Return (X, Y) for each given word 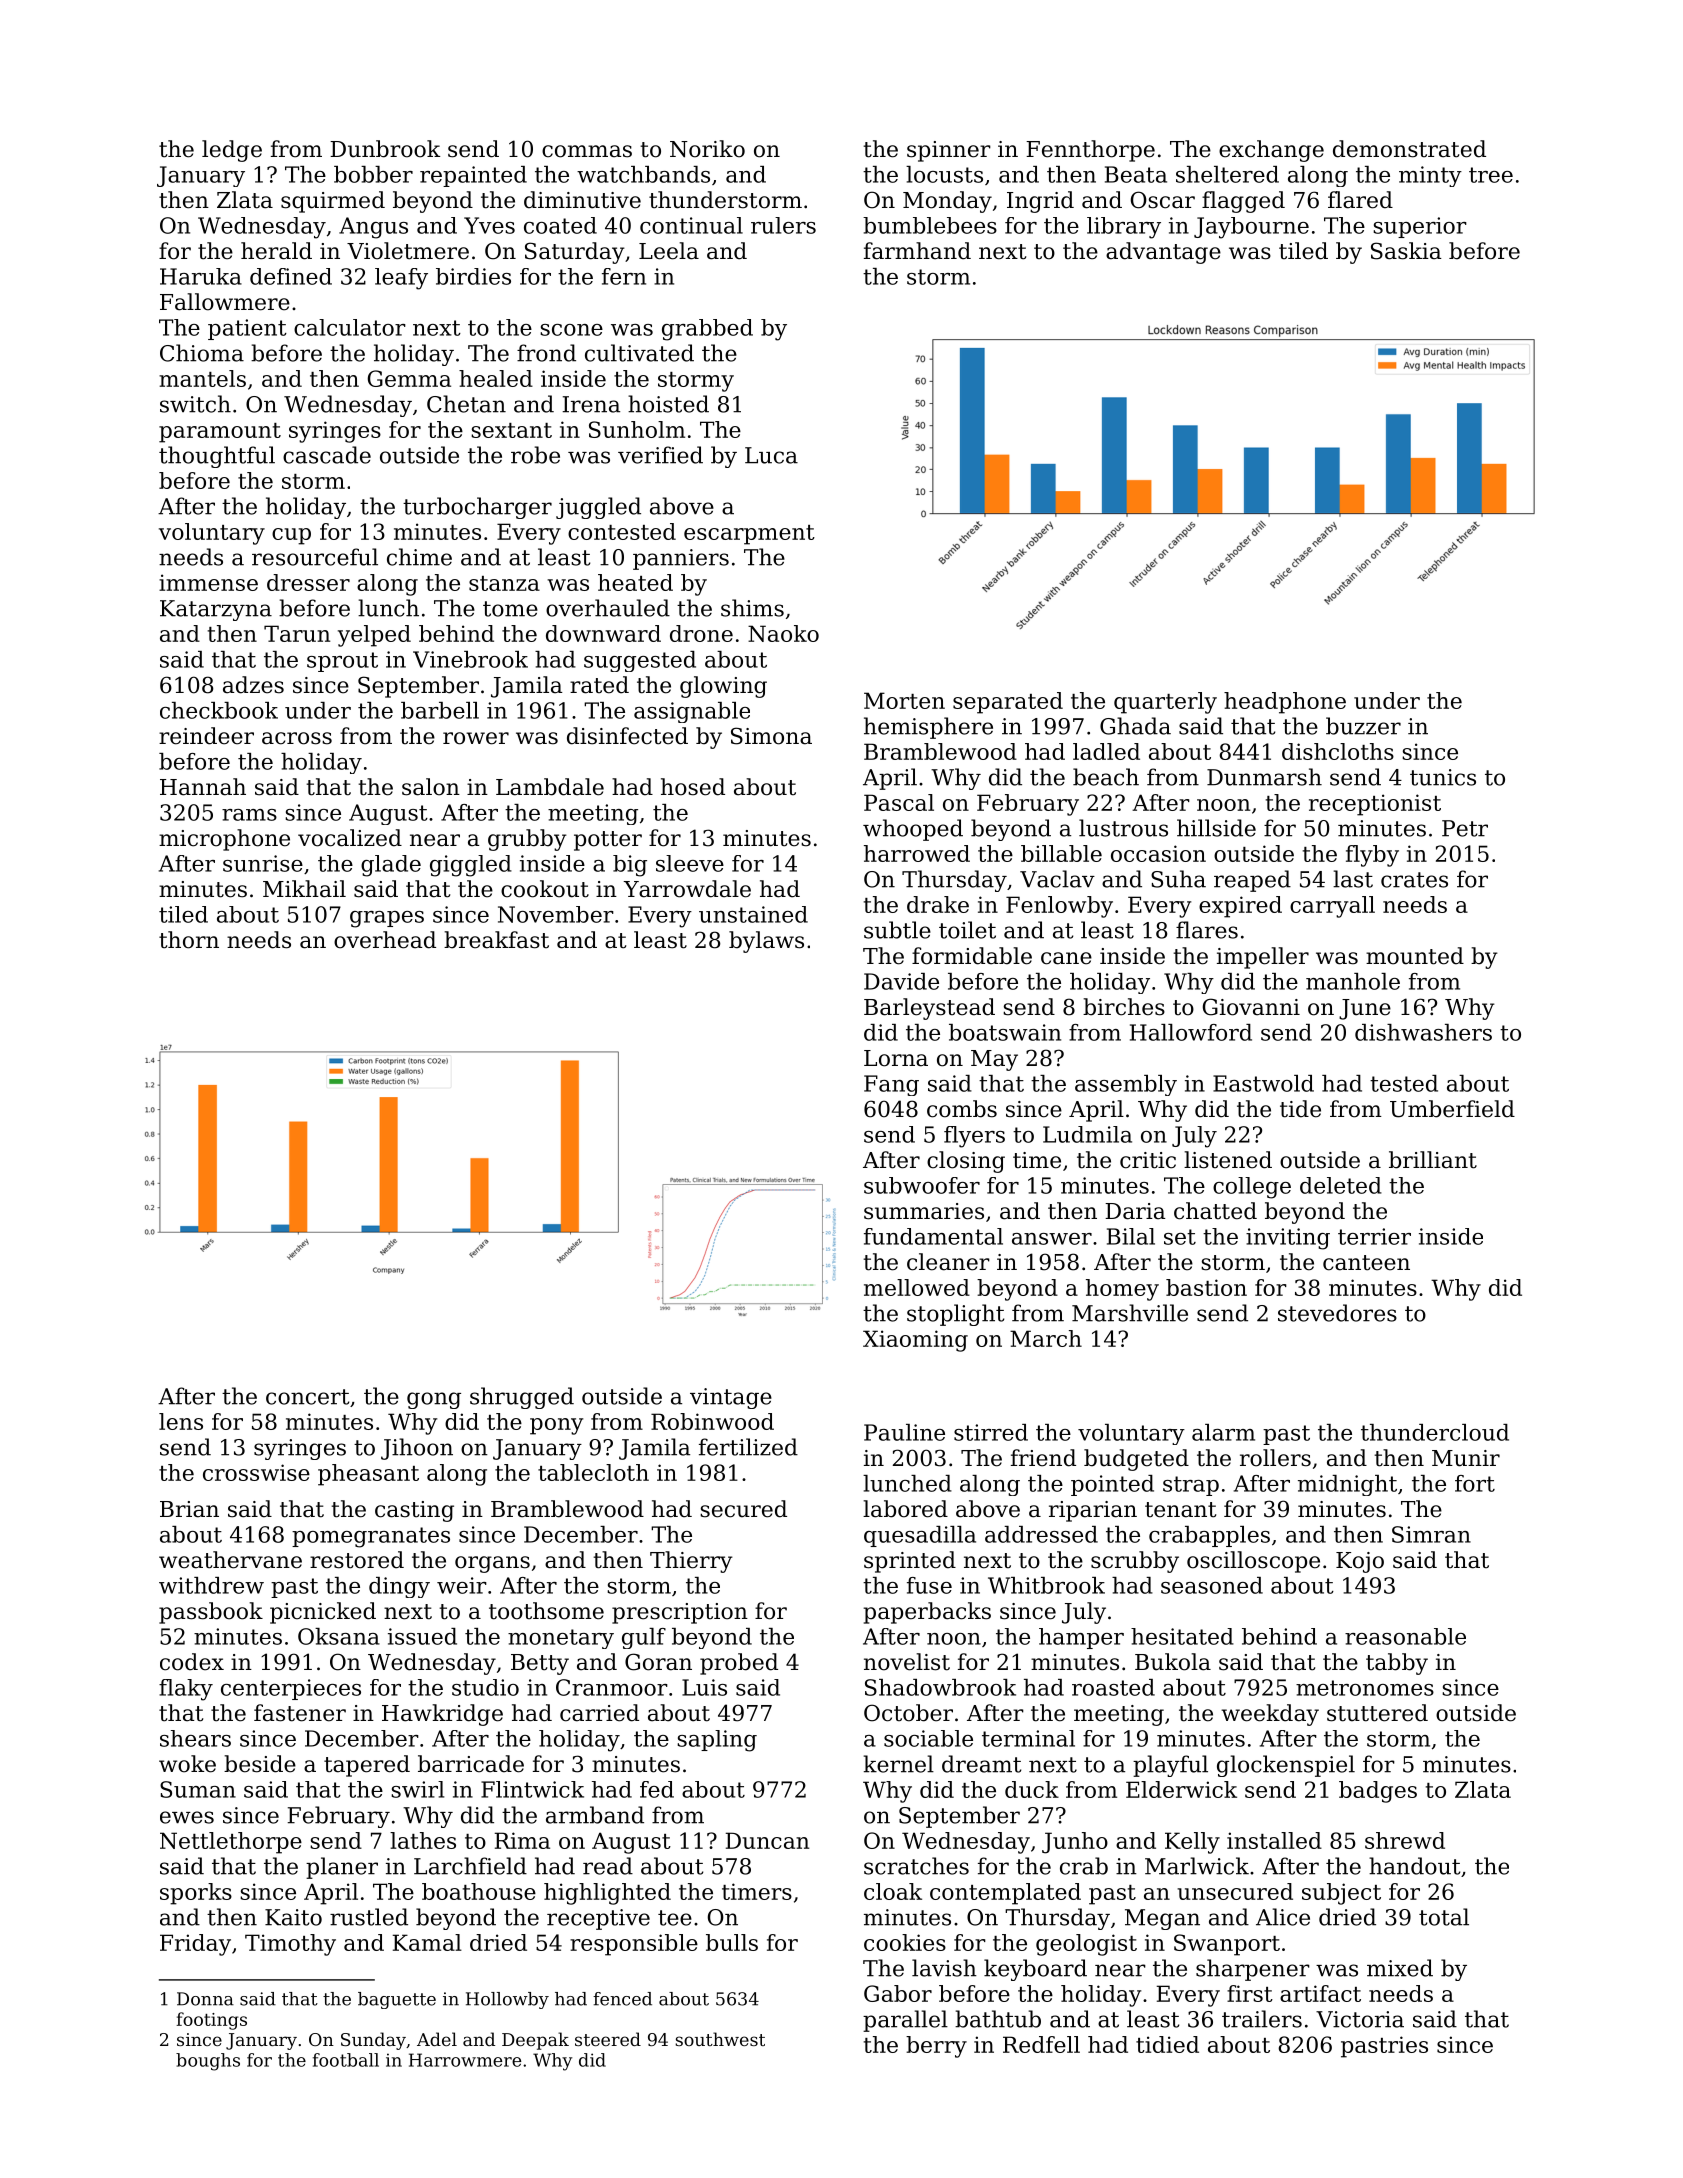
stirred (991, 1432)
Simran (1431, 1534)
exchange (1271, 151)
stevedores (1337, 1313)
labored (905, 1509)
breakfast (496, 940)
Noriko (707, 149)
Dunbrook (385, 149)
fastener (300, 1713)
